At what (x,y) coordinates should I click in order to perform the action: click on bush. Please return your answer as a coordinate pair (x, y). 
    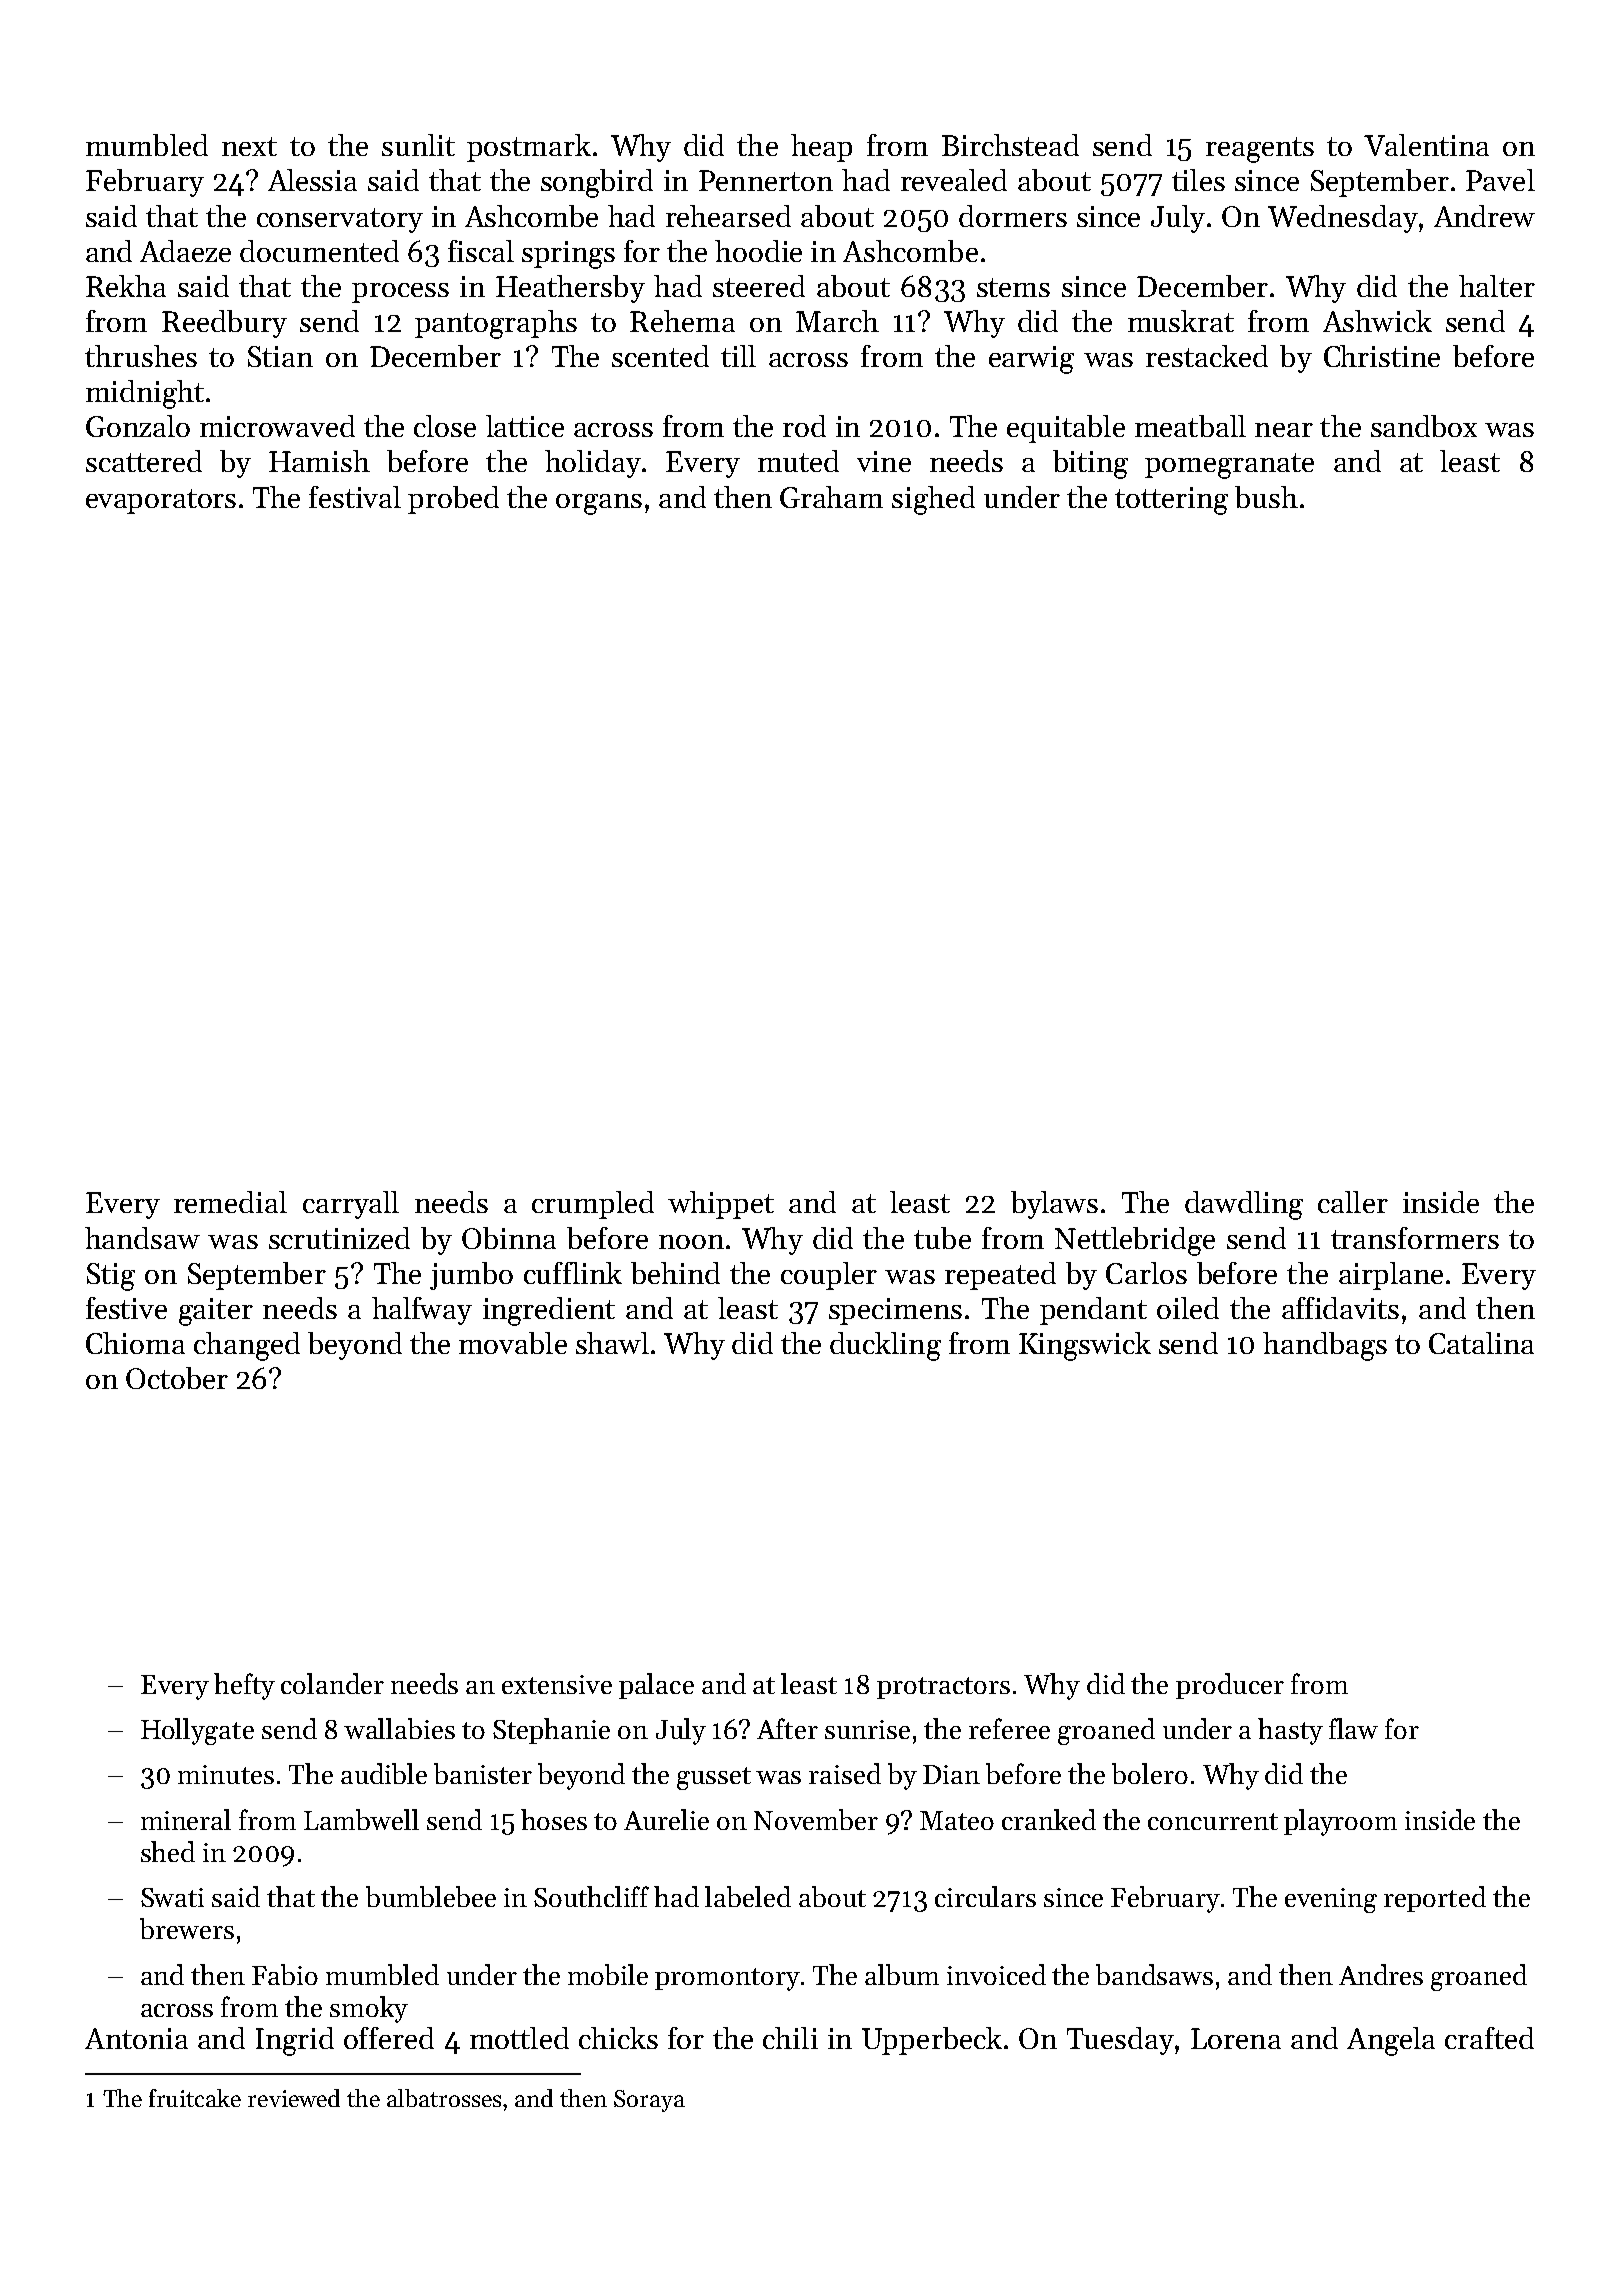
    Looking at the image, I should click on (1266, 497).
